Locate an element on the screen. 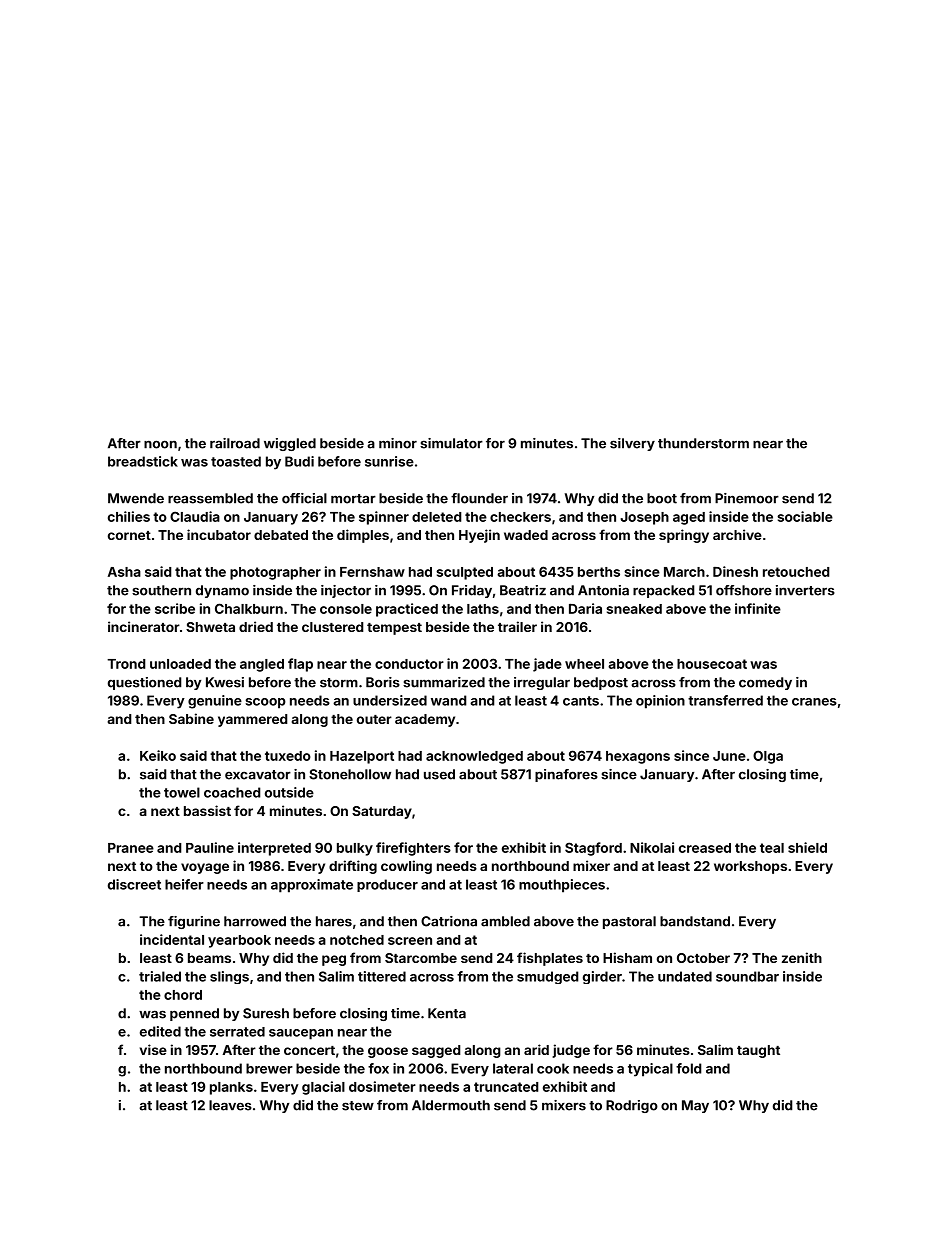 This screenshot has width=952, height=1233. retouched is located at coordinates (796, 572).
